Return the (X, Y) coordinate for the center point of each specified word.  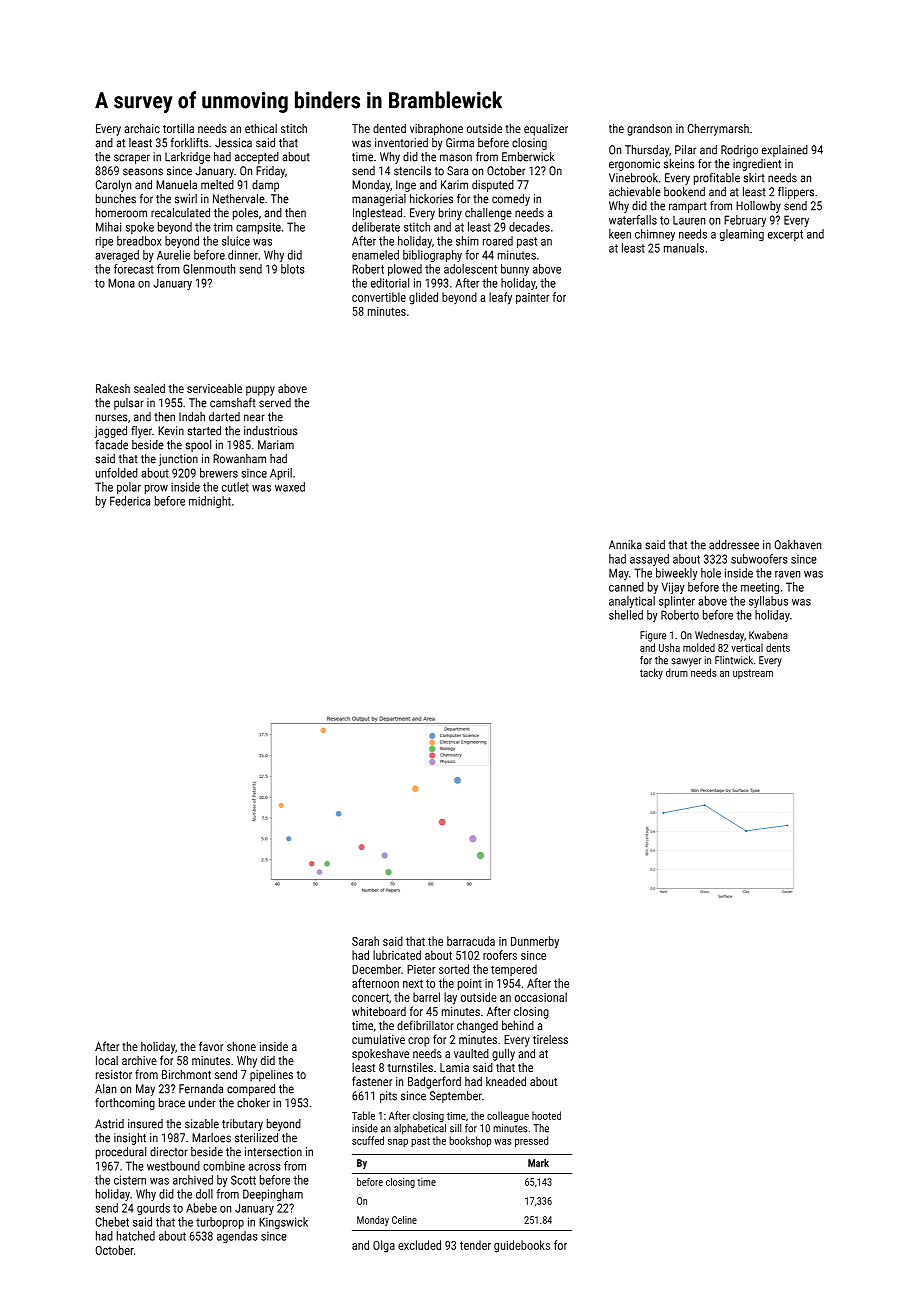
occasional (541, 997)
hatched (136, 1236)
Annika (625, 545)
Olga (384, 1246)
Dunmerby (535, 942)
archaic (142, 128)
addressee (734, 545)
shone (241, 1046)
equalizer (546, 130)
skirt (754, 178)
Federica (130, 501)
